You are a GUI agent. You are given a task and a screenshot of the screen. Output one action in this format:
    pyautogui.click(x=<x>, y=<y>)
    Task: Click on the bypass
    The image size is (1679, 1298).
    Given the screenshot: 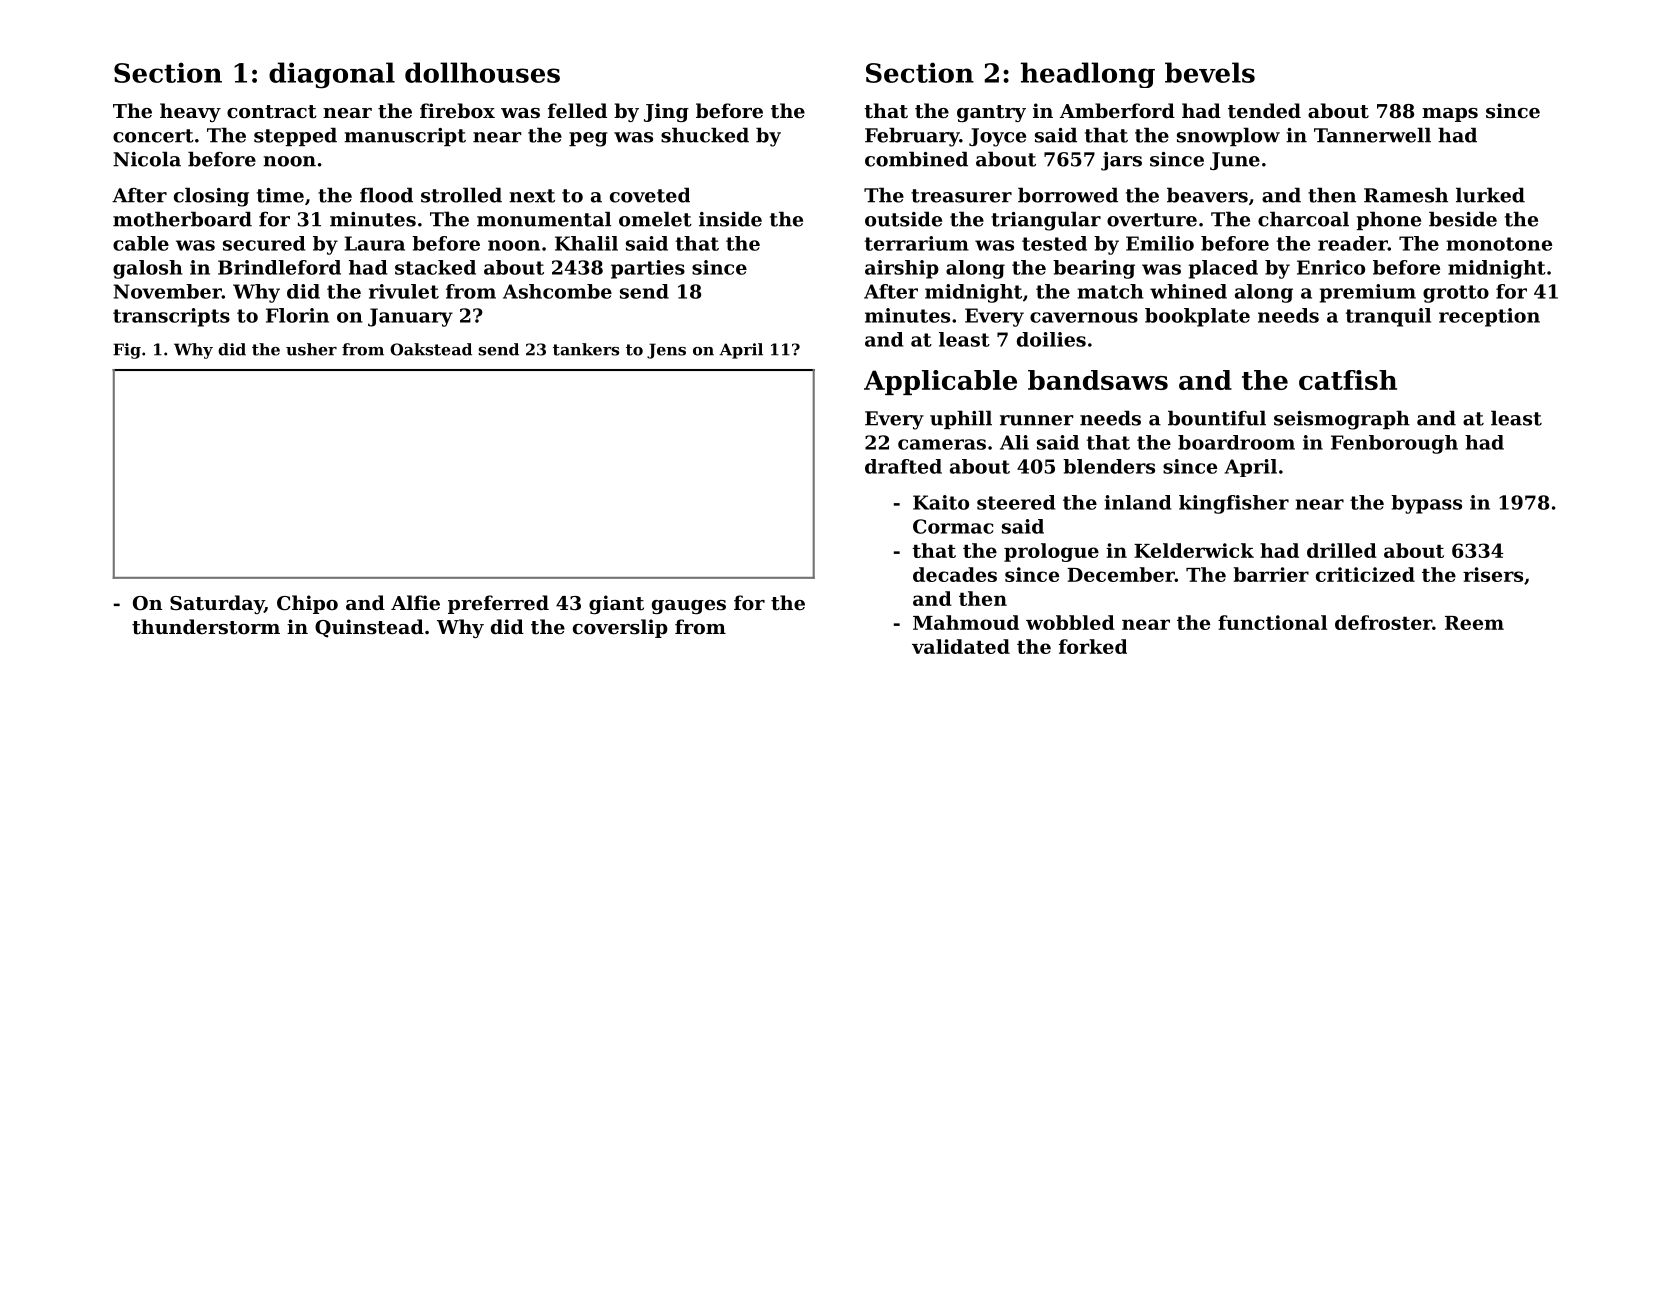 What is the action you would take?
    pyautogui.click(x=1426, y=504)
